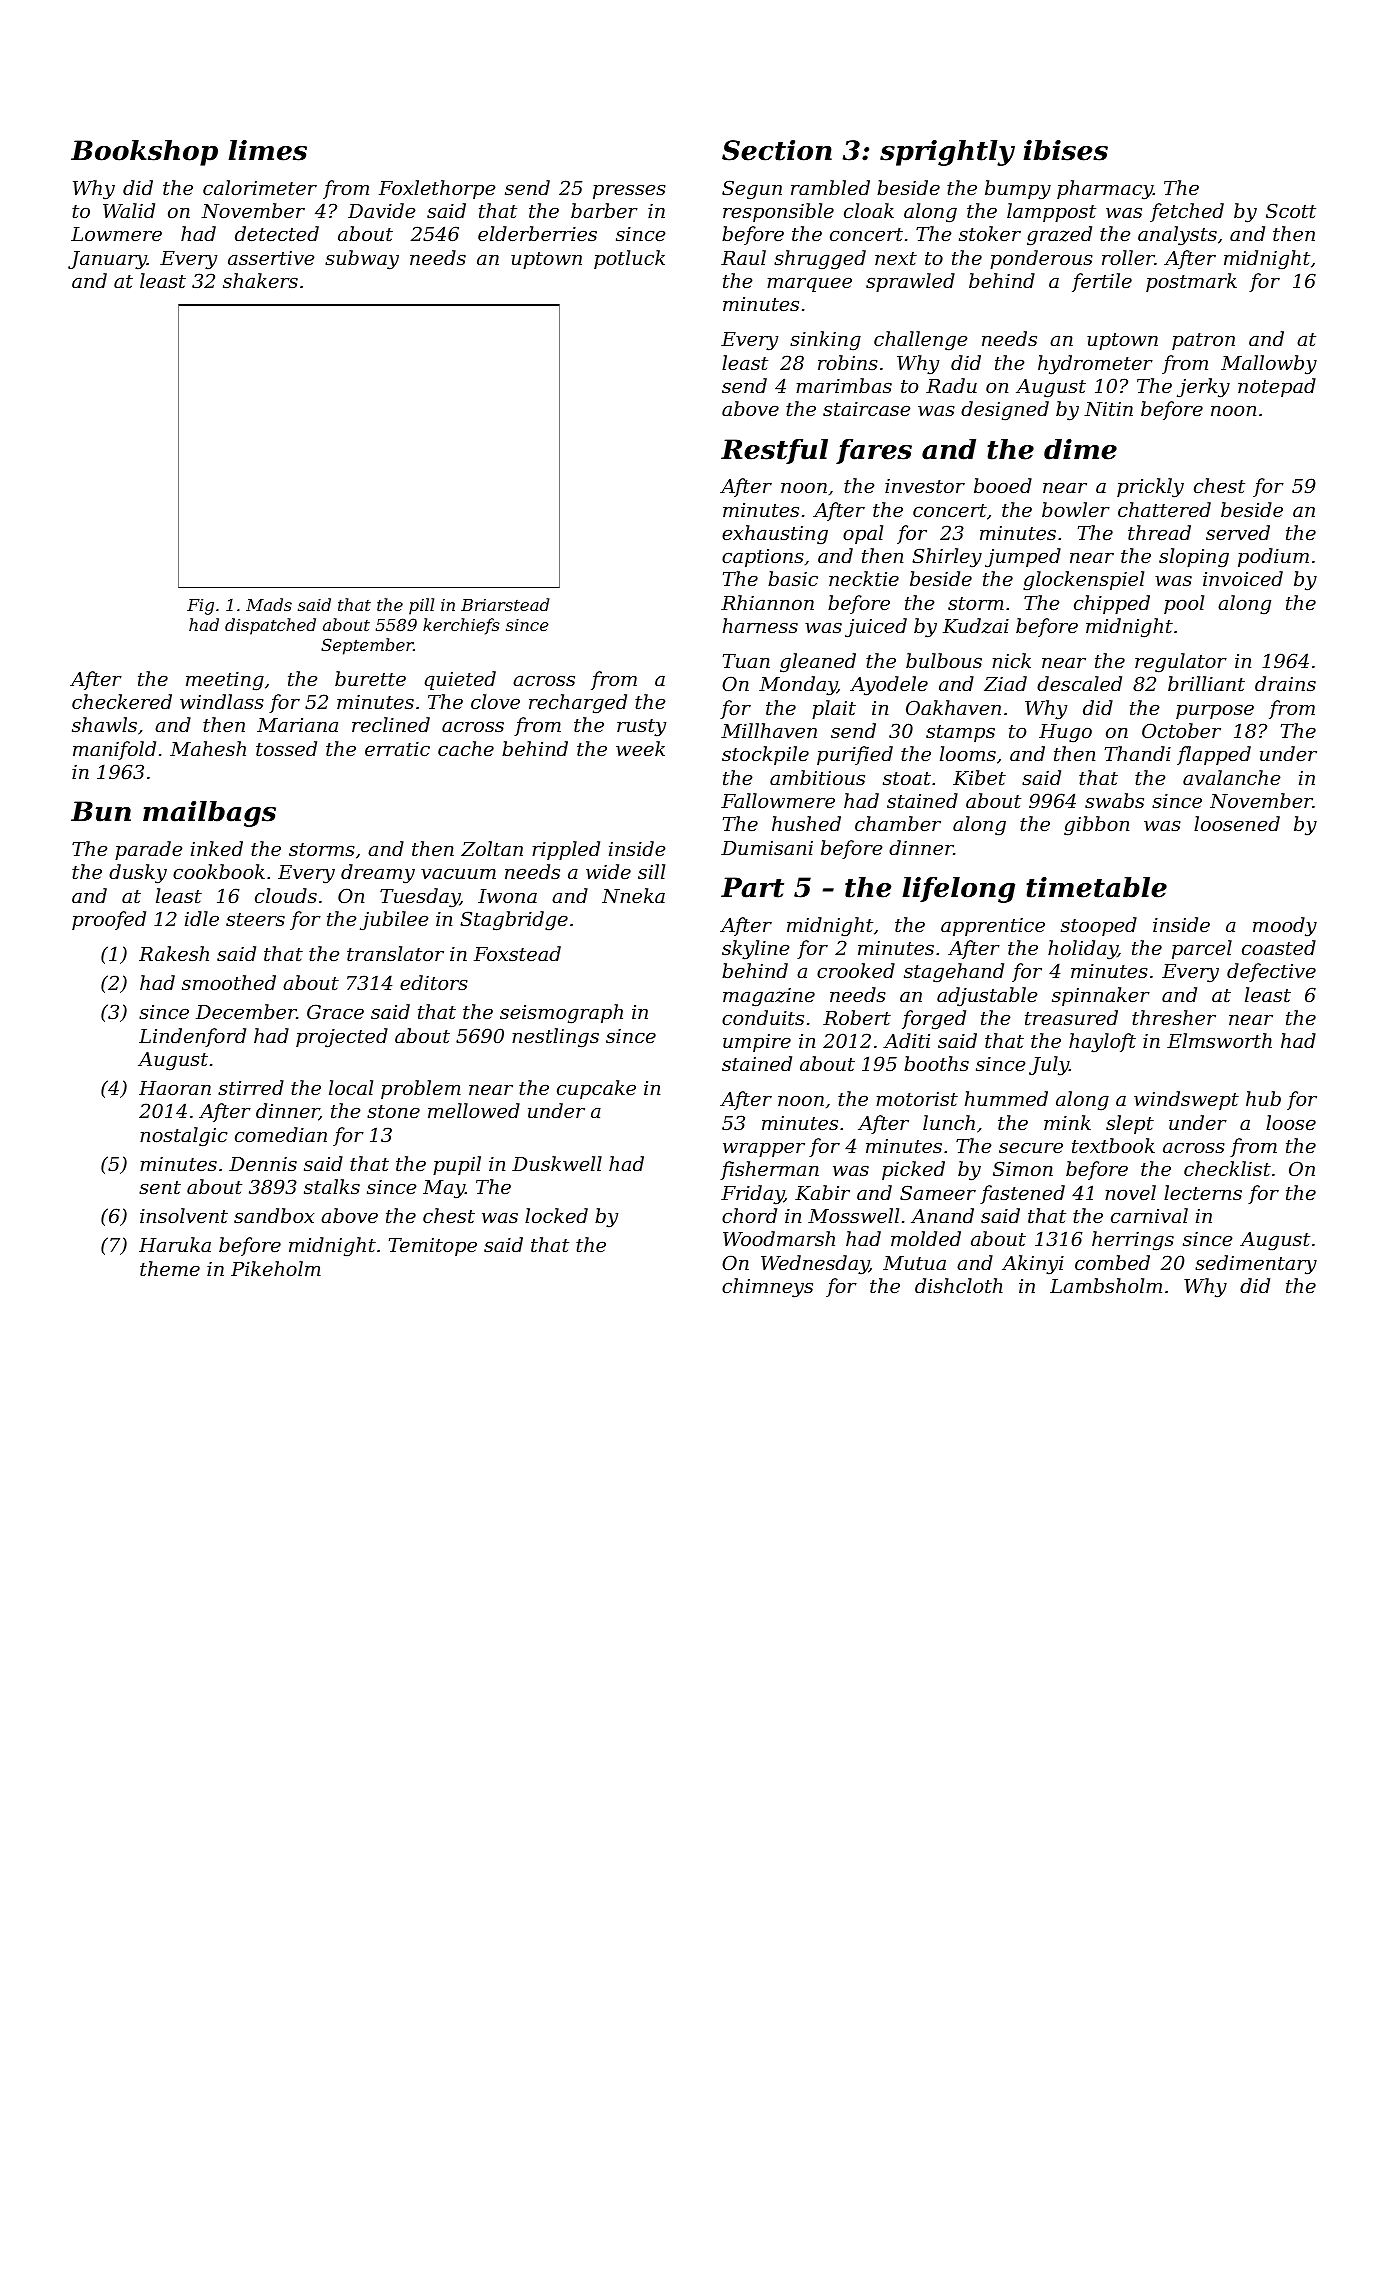  Describe the element at coordinates (767, 1288) in the screenshot. I see `chimneys` at that location.
